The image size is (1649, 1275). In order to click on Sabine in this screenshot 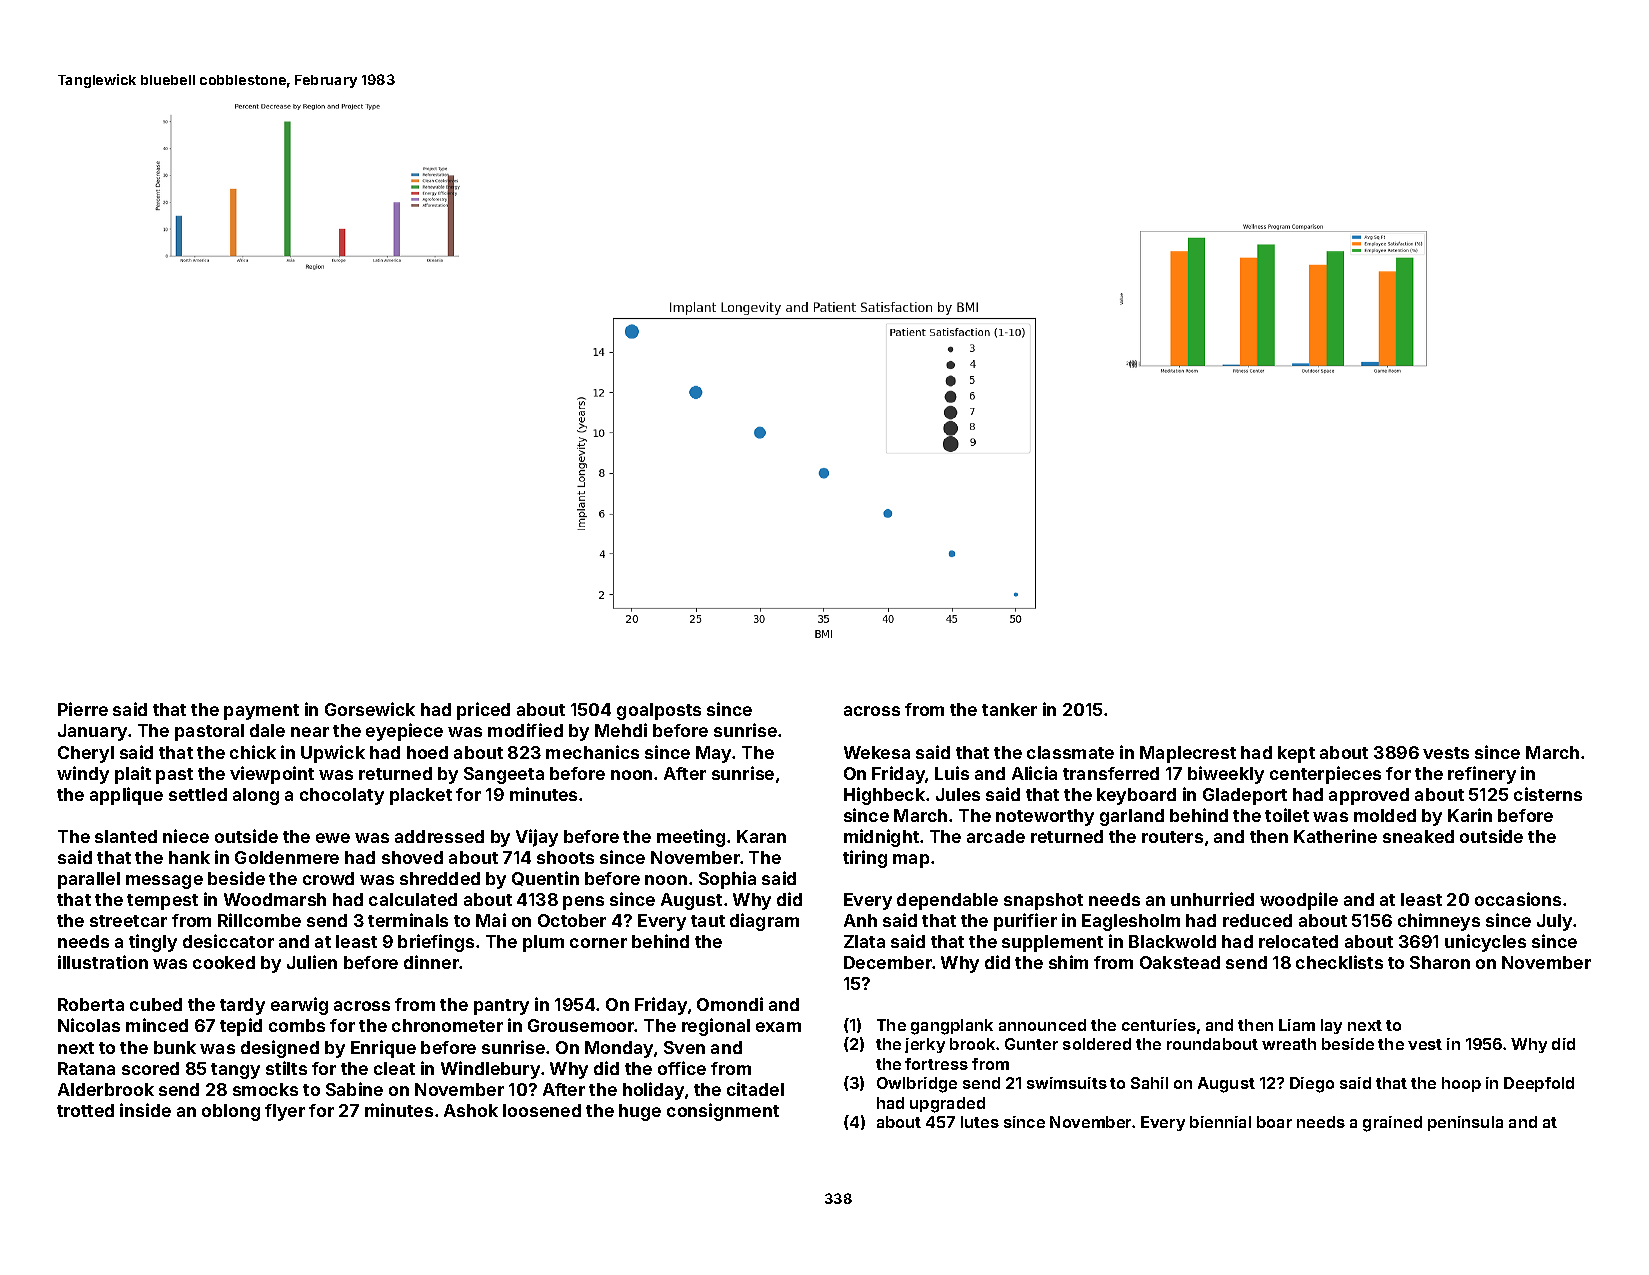, I will do `click(354, 1089)`.
